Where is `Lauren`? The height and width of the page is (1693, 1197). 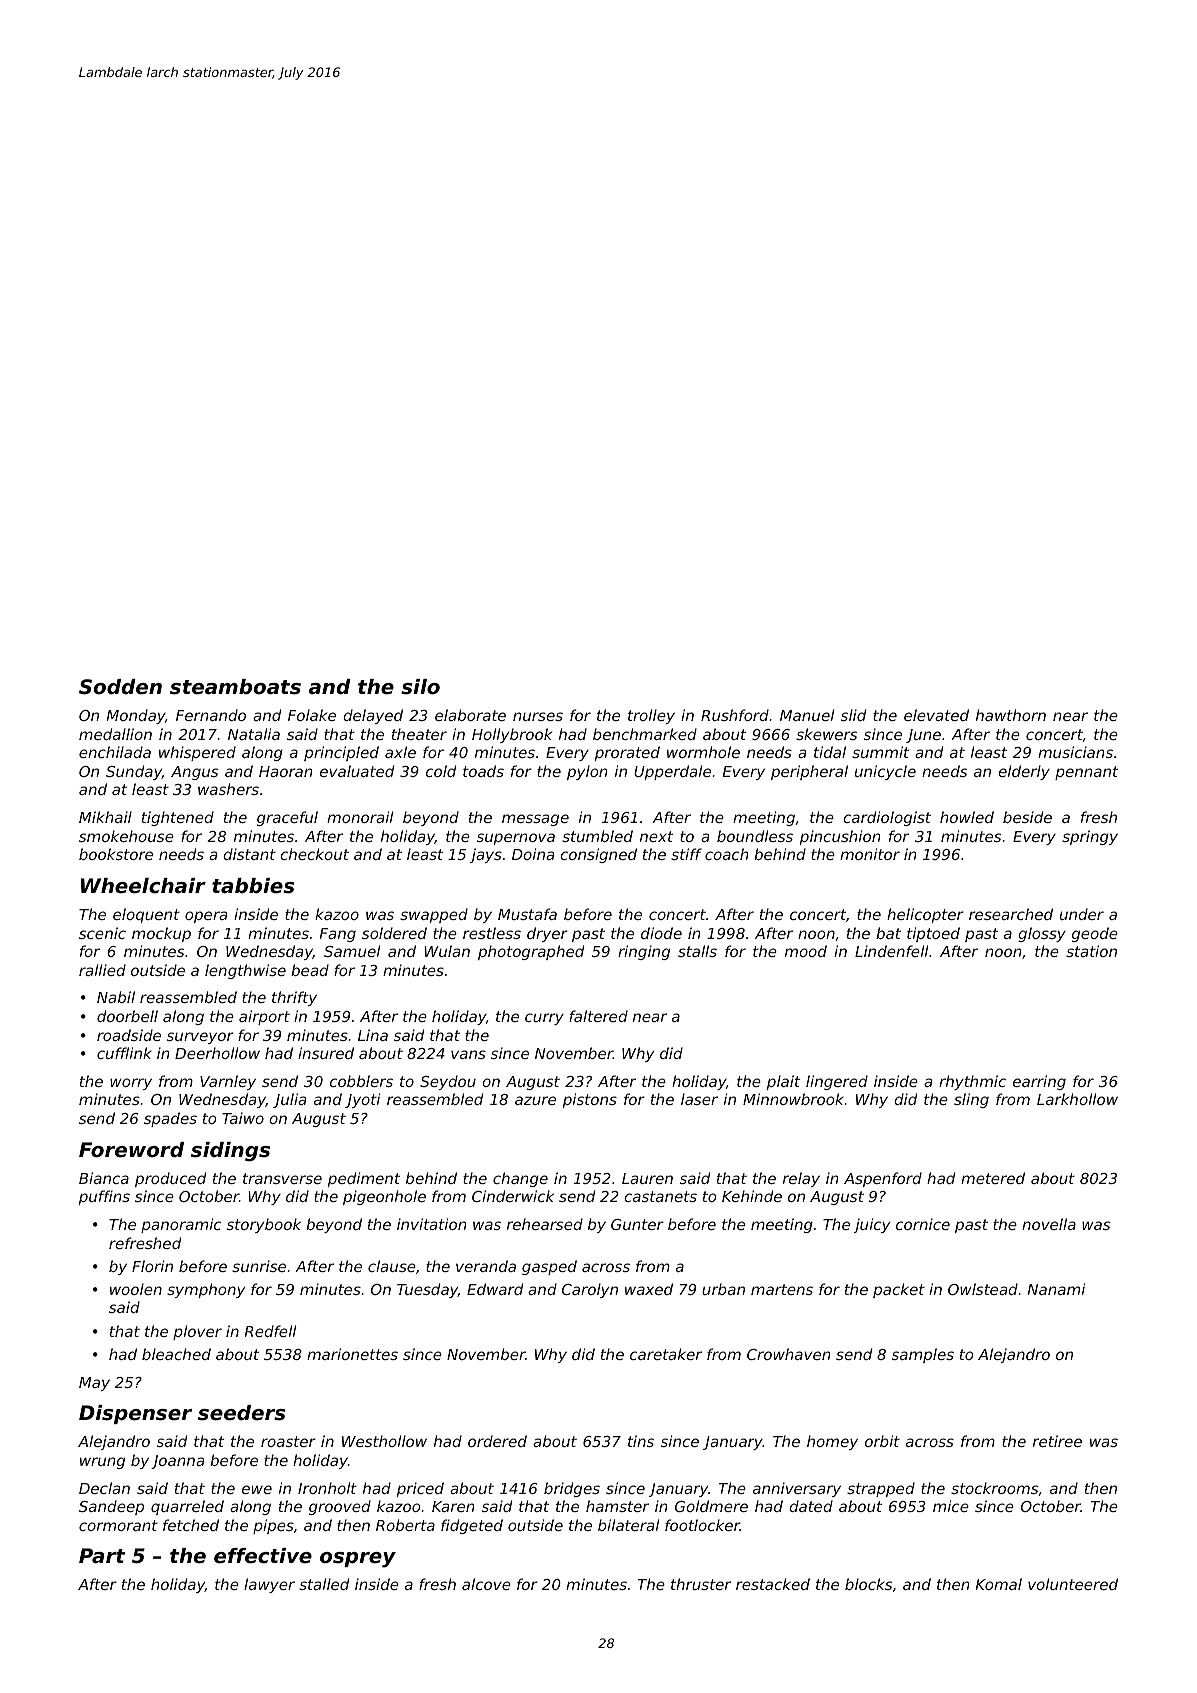
Lauren is located at coordinates (647, 1178).
